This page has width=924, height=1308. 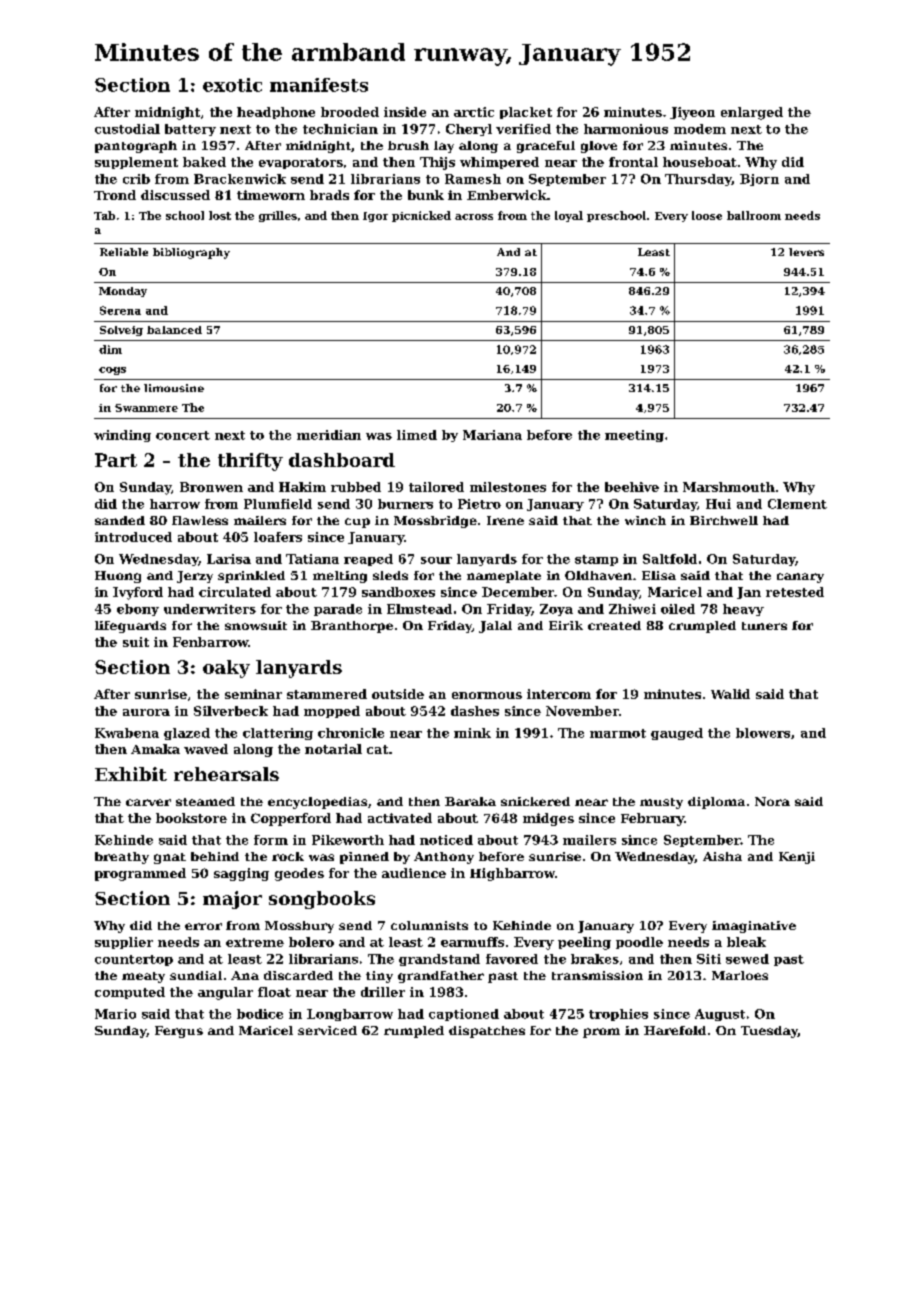 I want to click on concert, so click(x=183, y=435).
